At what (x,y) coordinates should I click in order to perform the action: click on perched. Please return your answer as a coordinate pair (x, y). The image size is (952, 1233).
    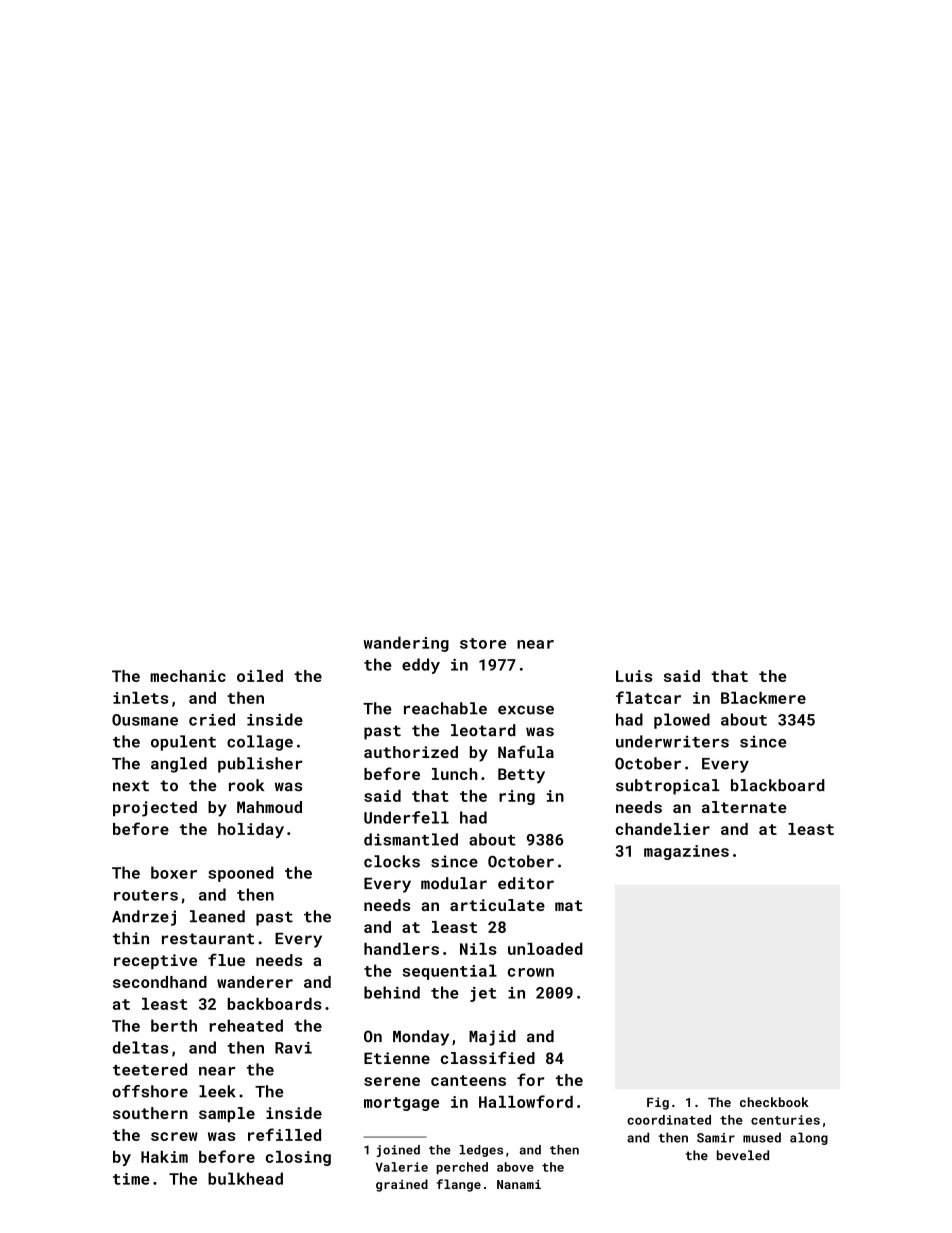
    Looking at the image, I should click on (462, 1168).
